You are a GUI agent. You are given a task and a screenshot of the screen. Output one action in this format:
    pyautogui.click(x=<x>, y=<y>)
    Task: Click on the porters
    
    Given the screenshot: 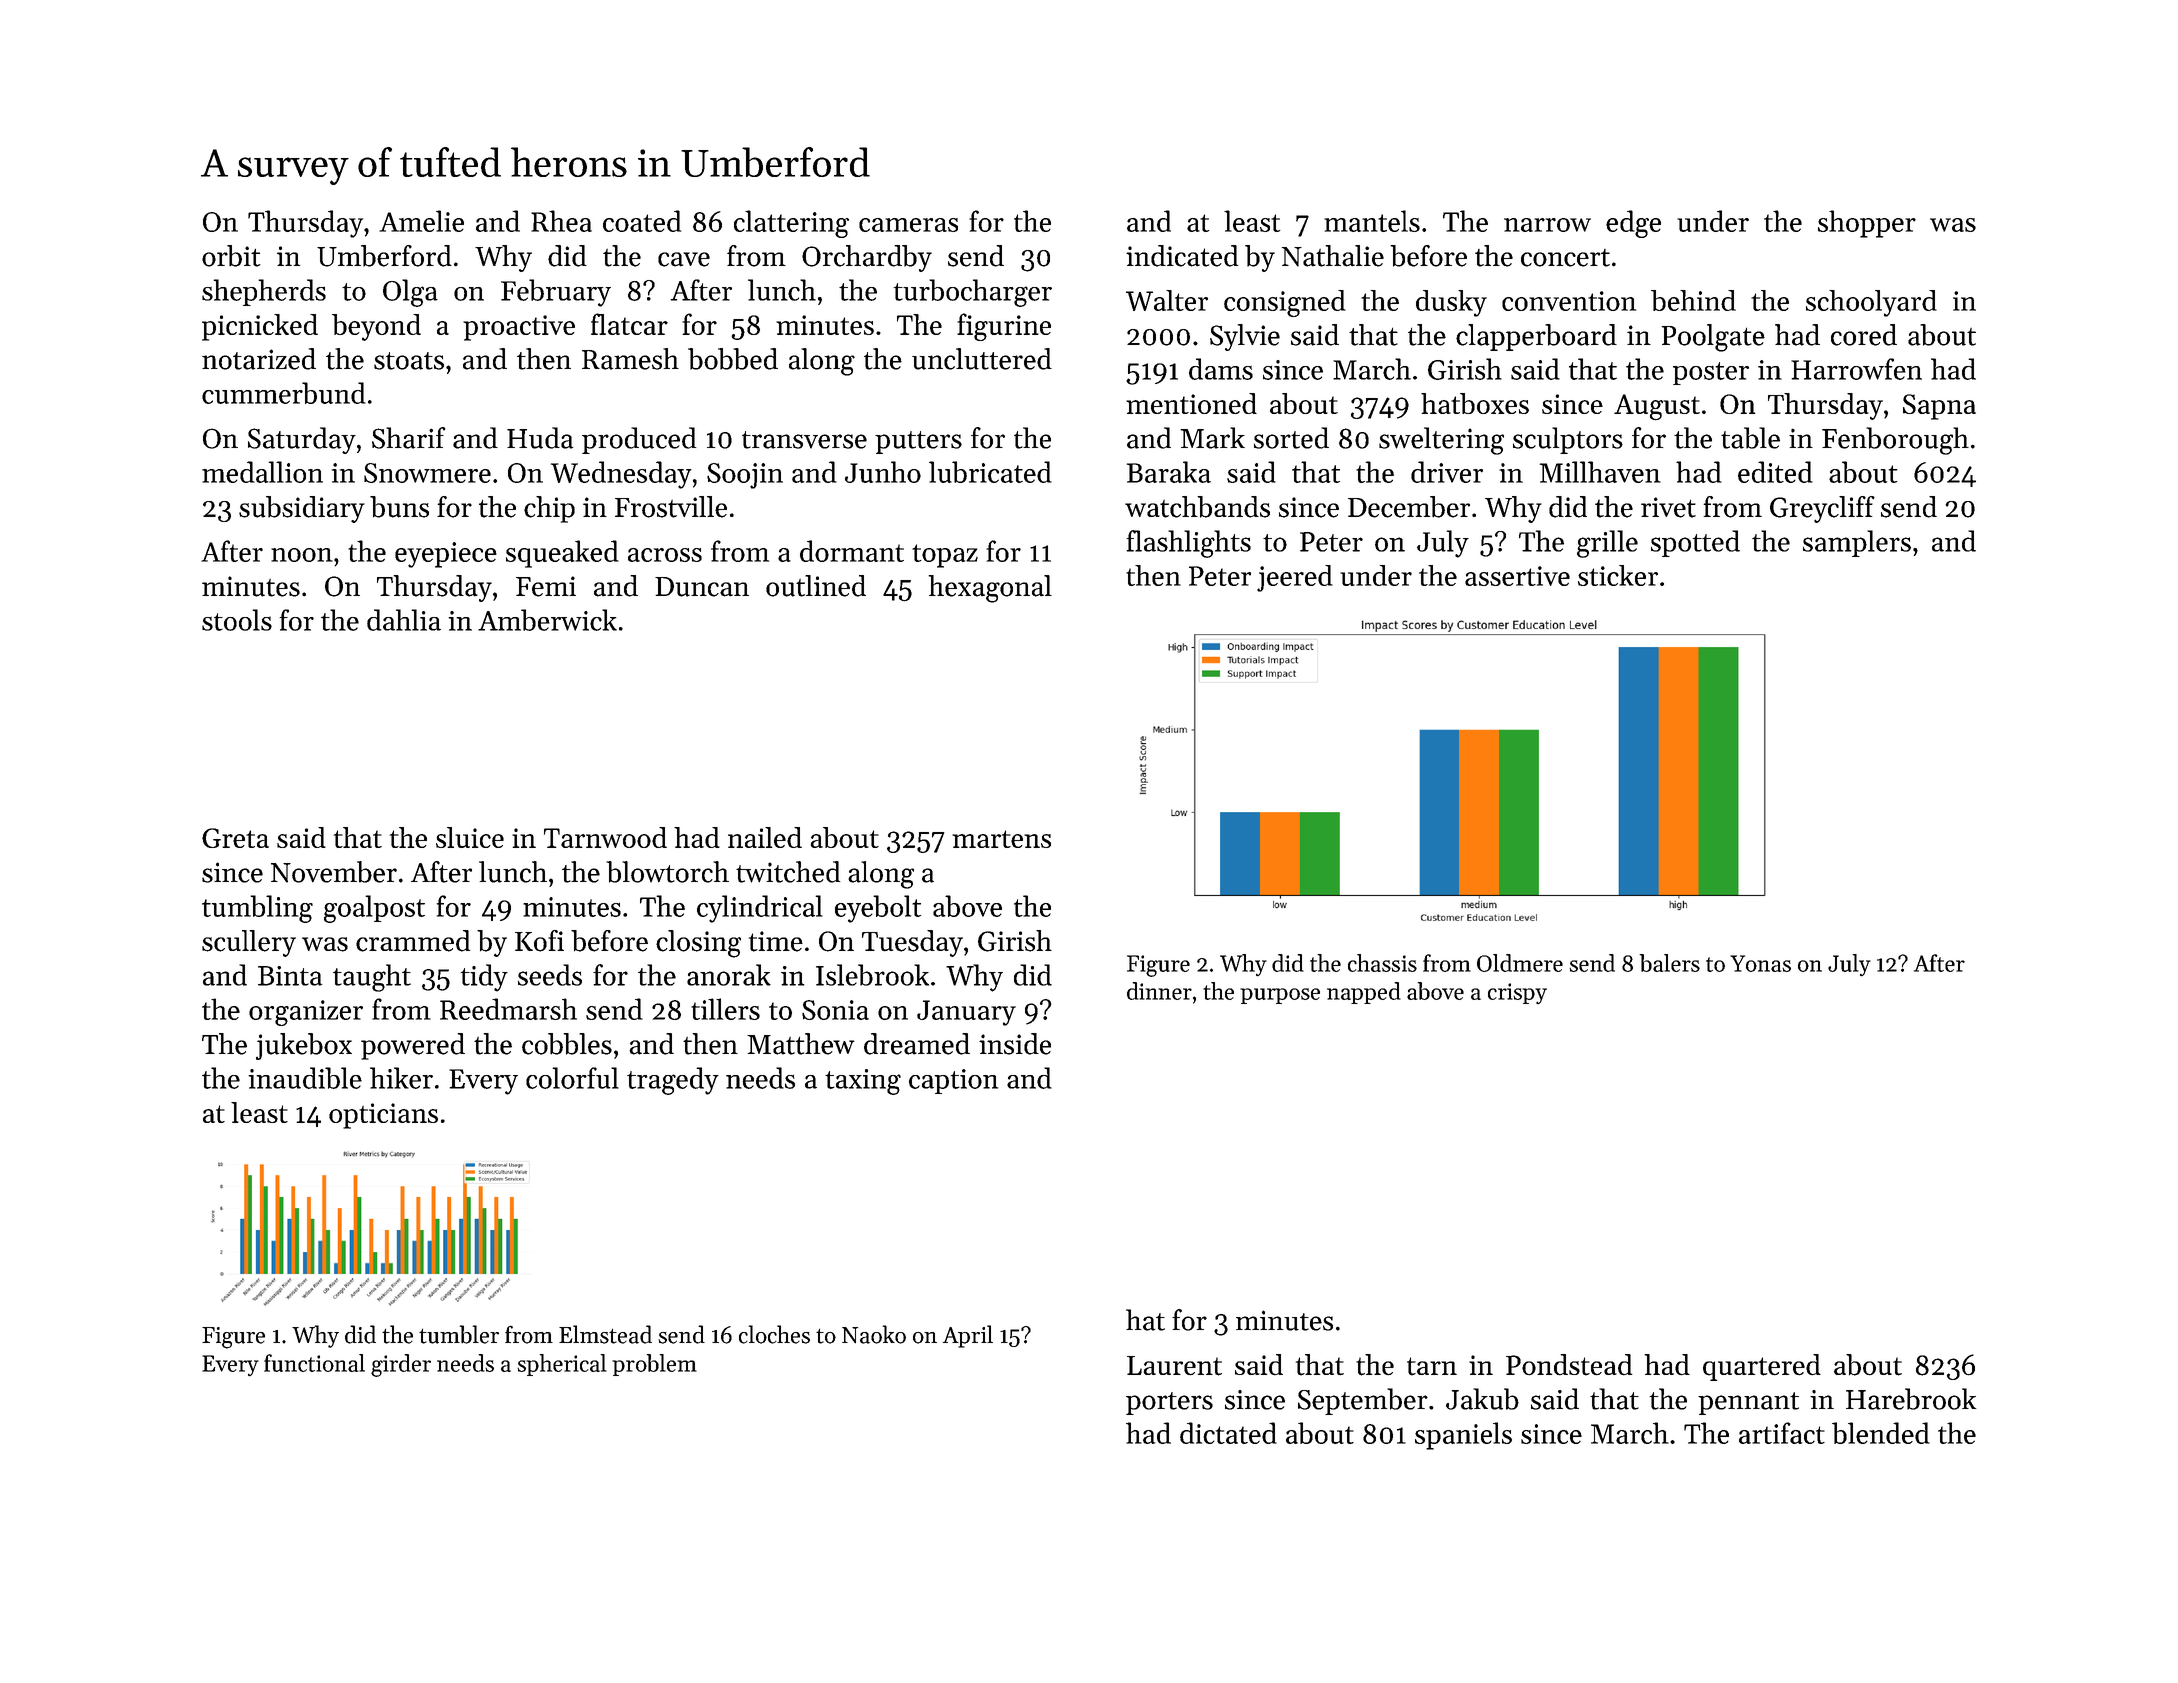 What is the action you would take?
    pyautogui.click(x=1169, y=1403)
